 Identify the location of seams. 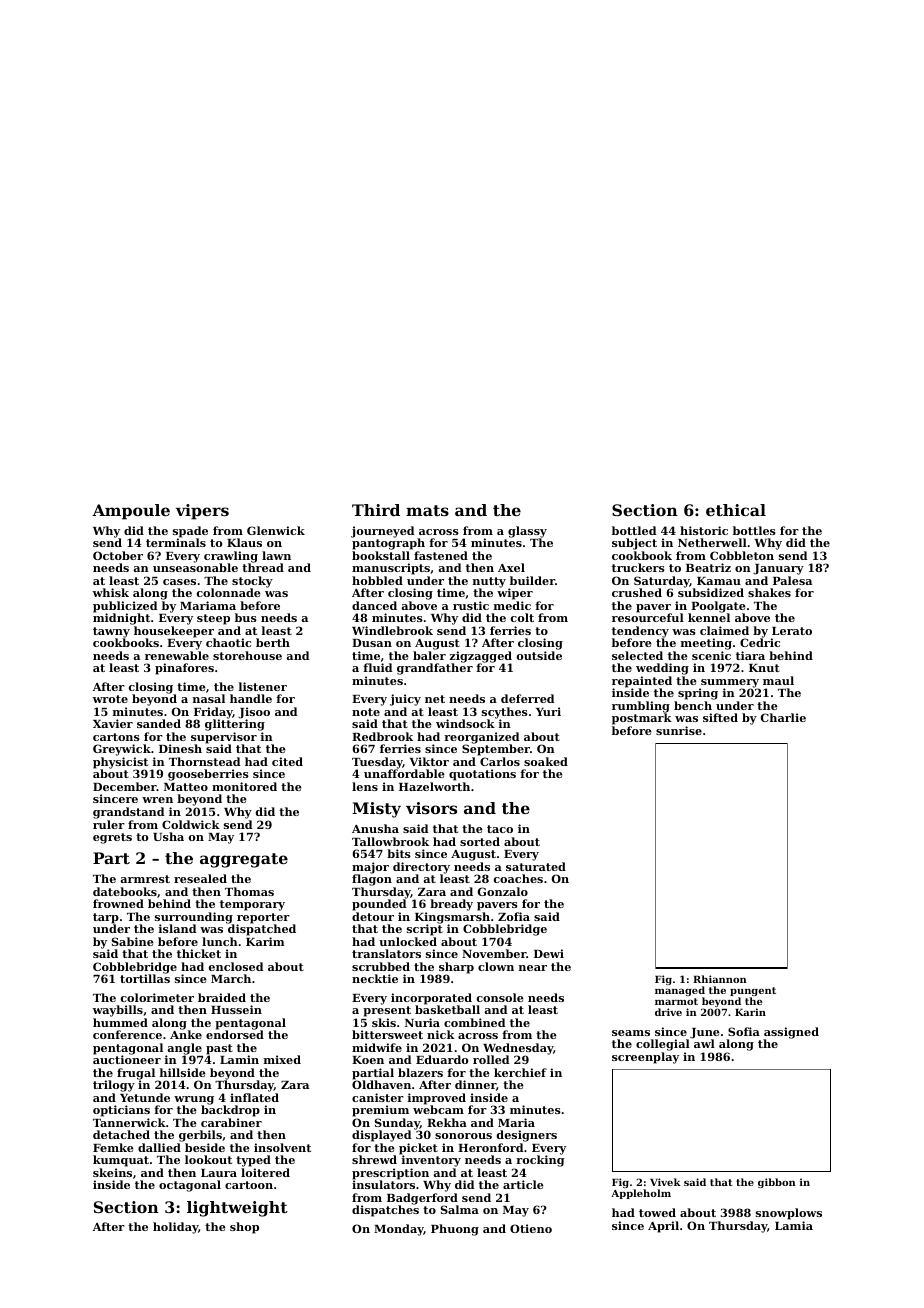
(631, 1033).
